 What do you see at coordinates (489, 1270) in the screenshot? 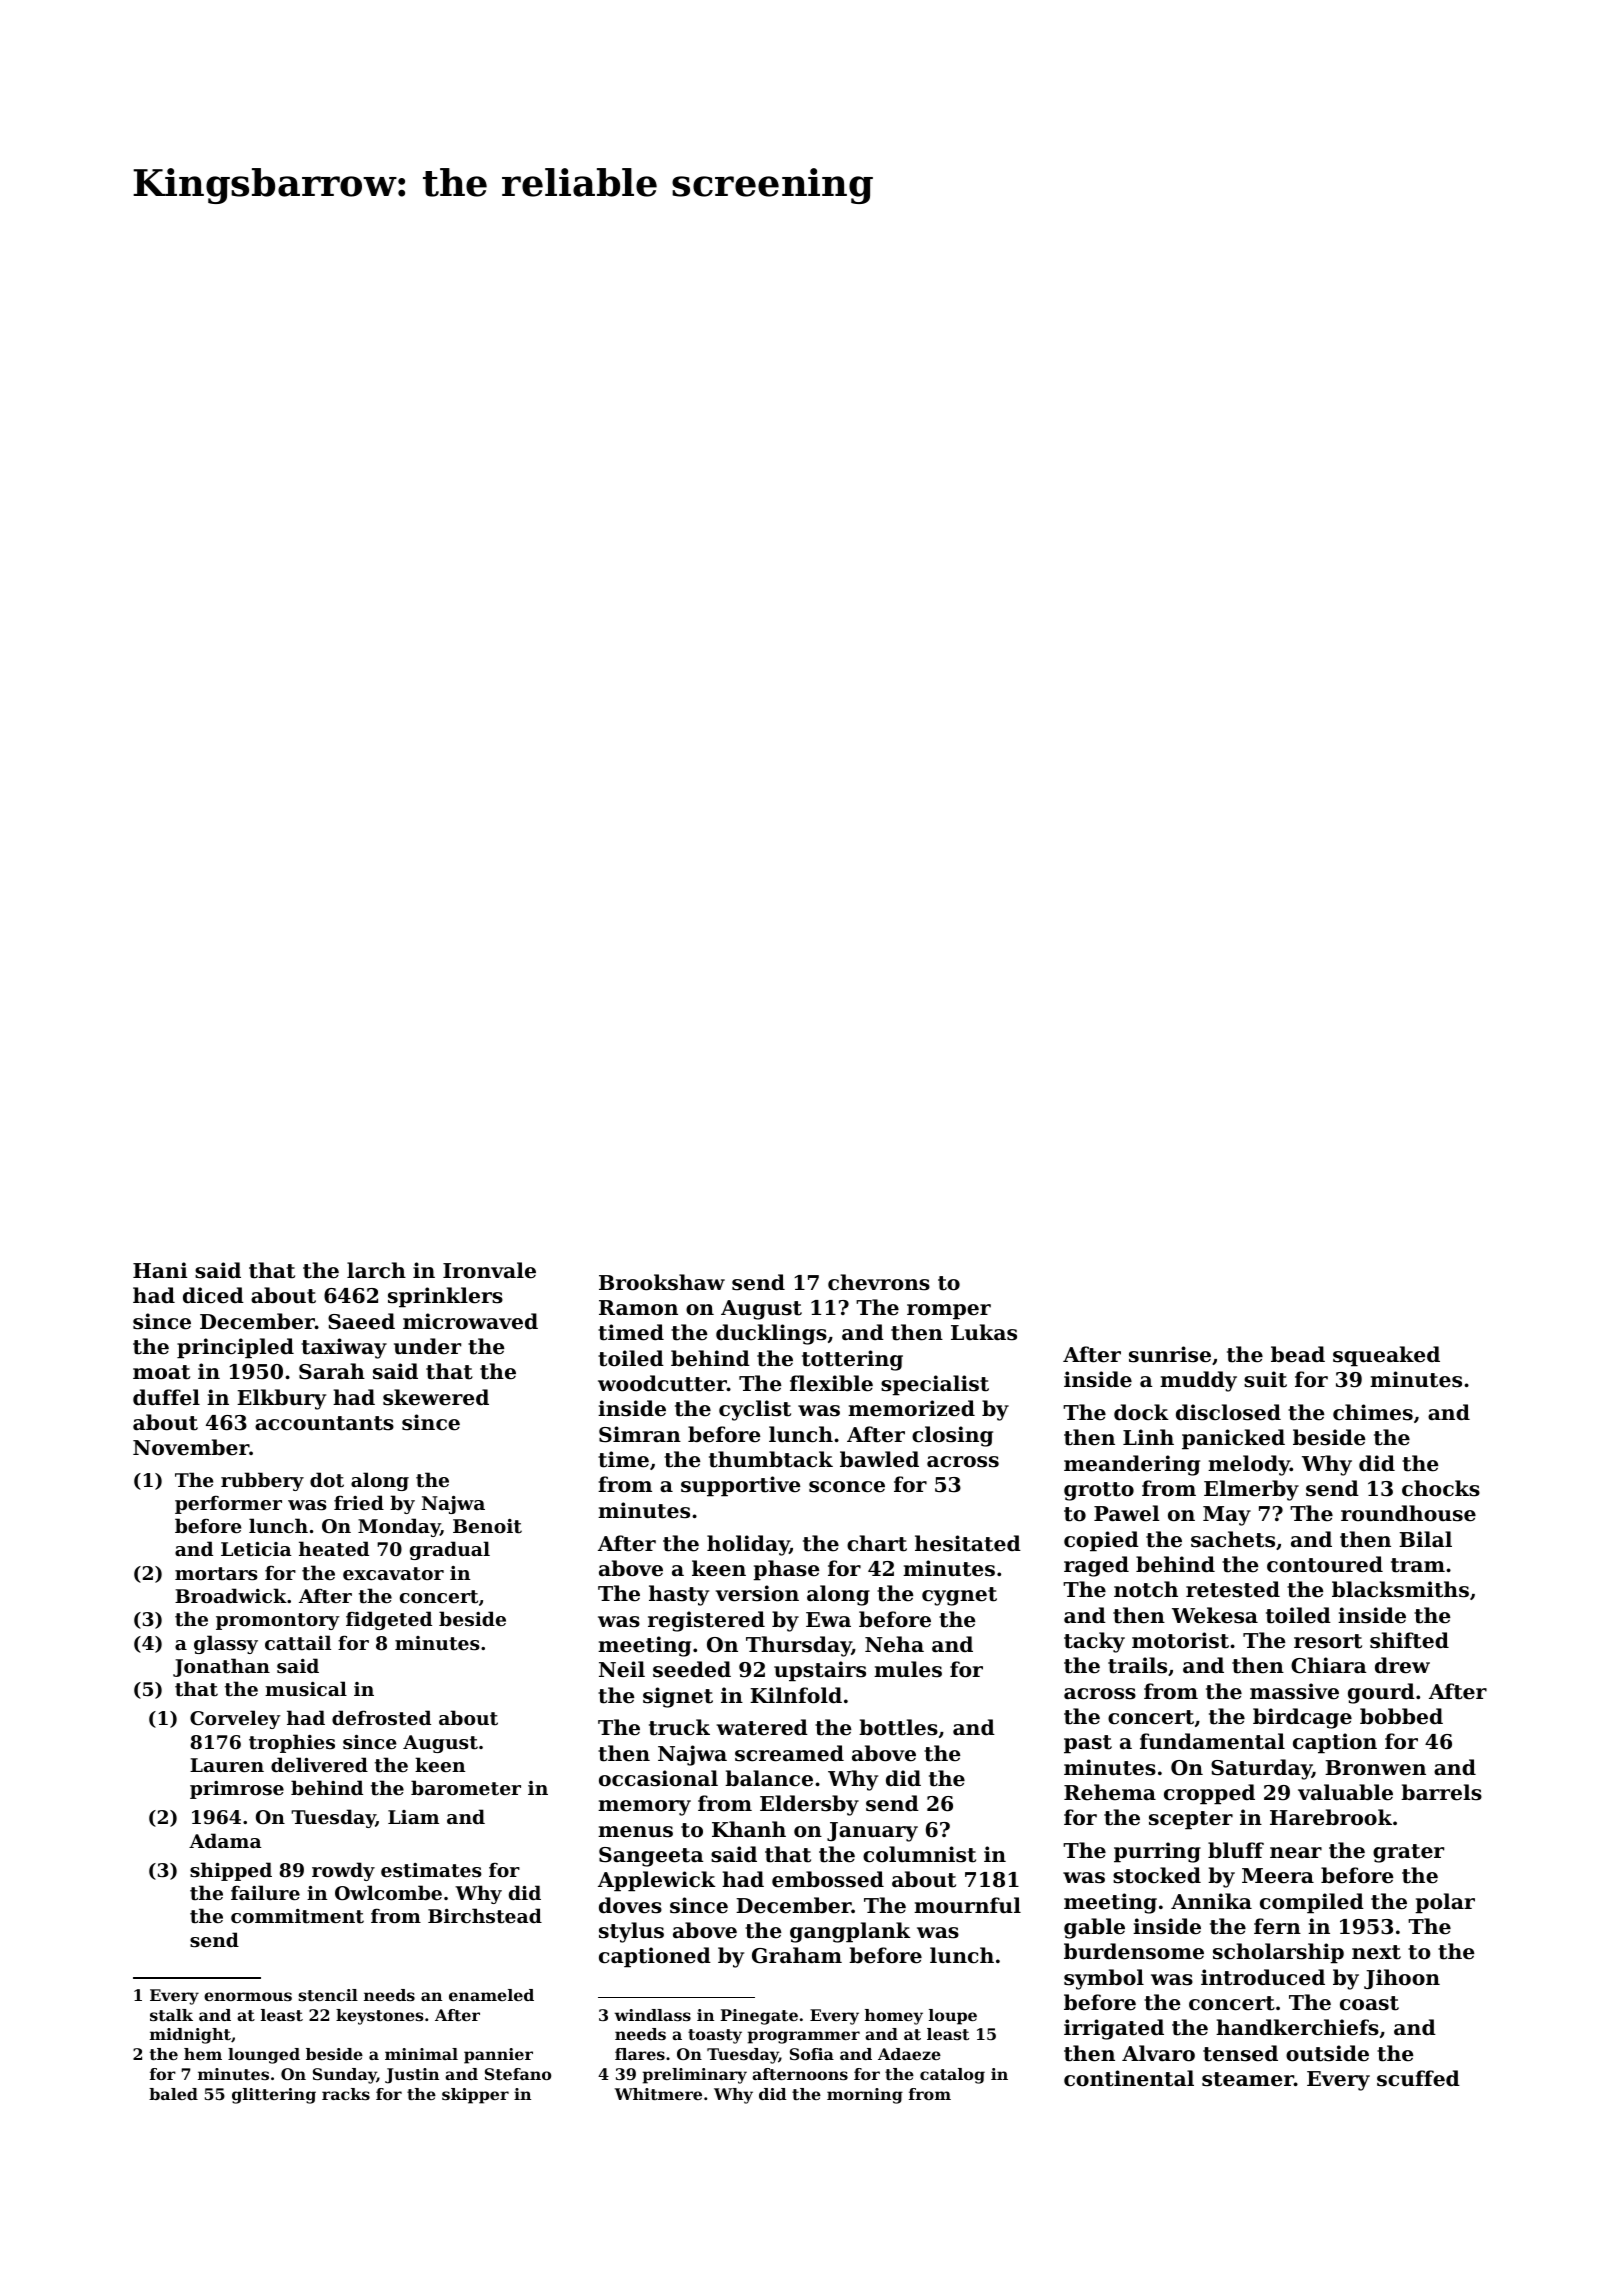
I see `Ironvale` at bounding box center [489, 1270].
